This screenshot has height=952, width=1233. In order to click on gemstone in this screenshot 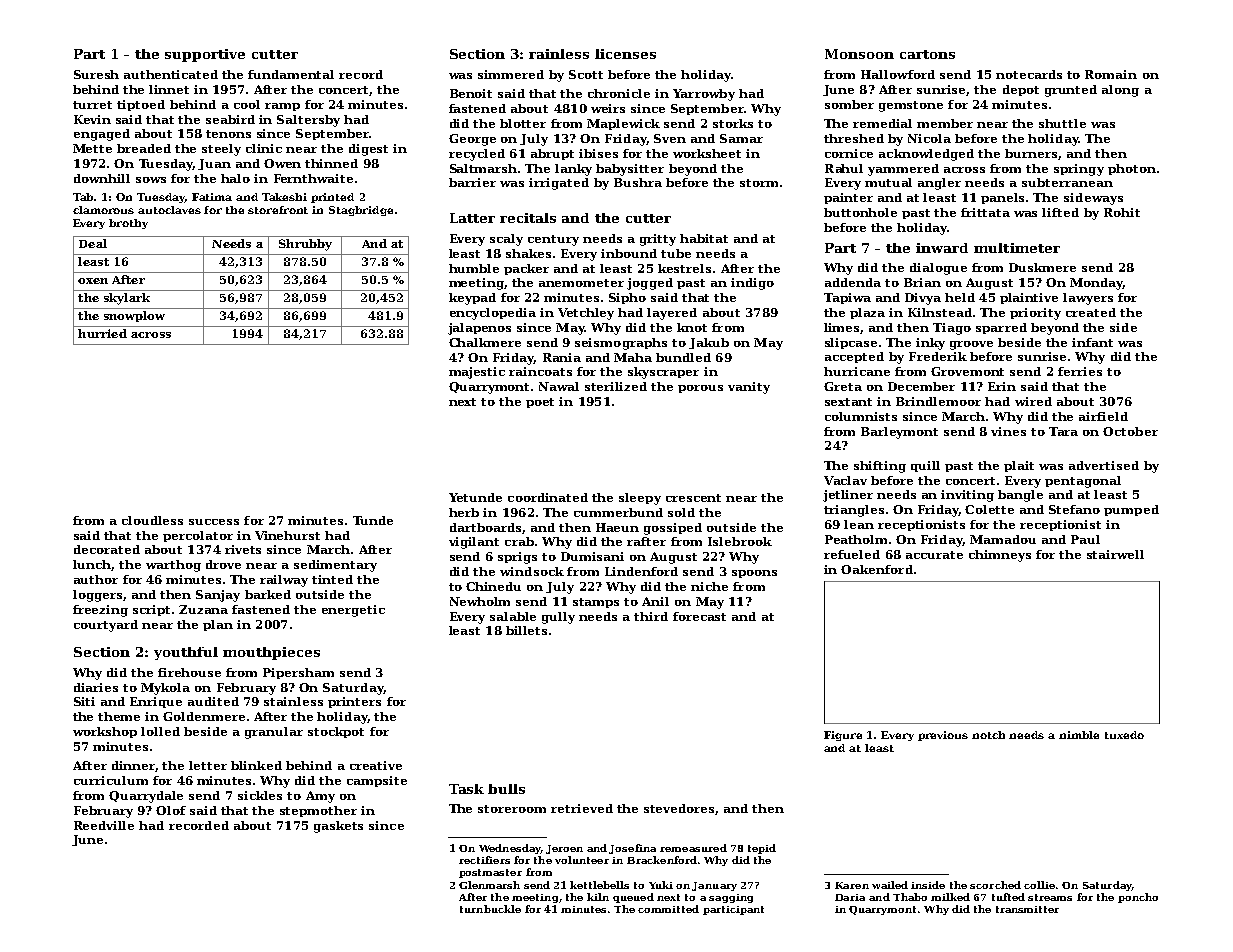, I will do `click(911, 106)`.
